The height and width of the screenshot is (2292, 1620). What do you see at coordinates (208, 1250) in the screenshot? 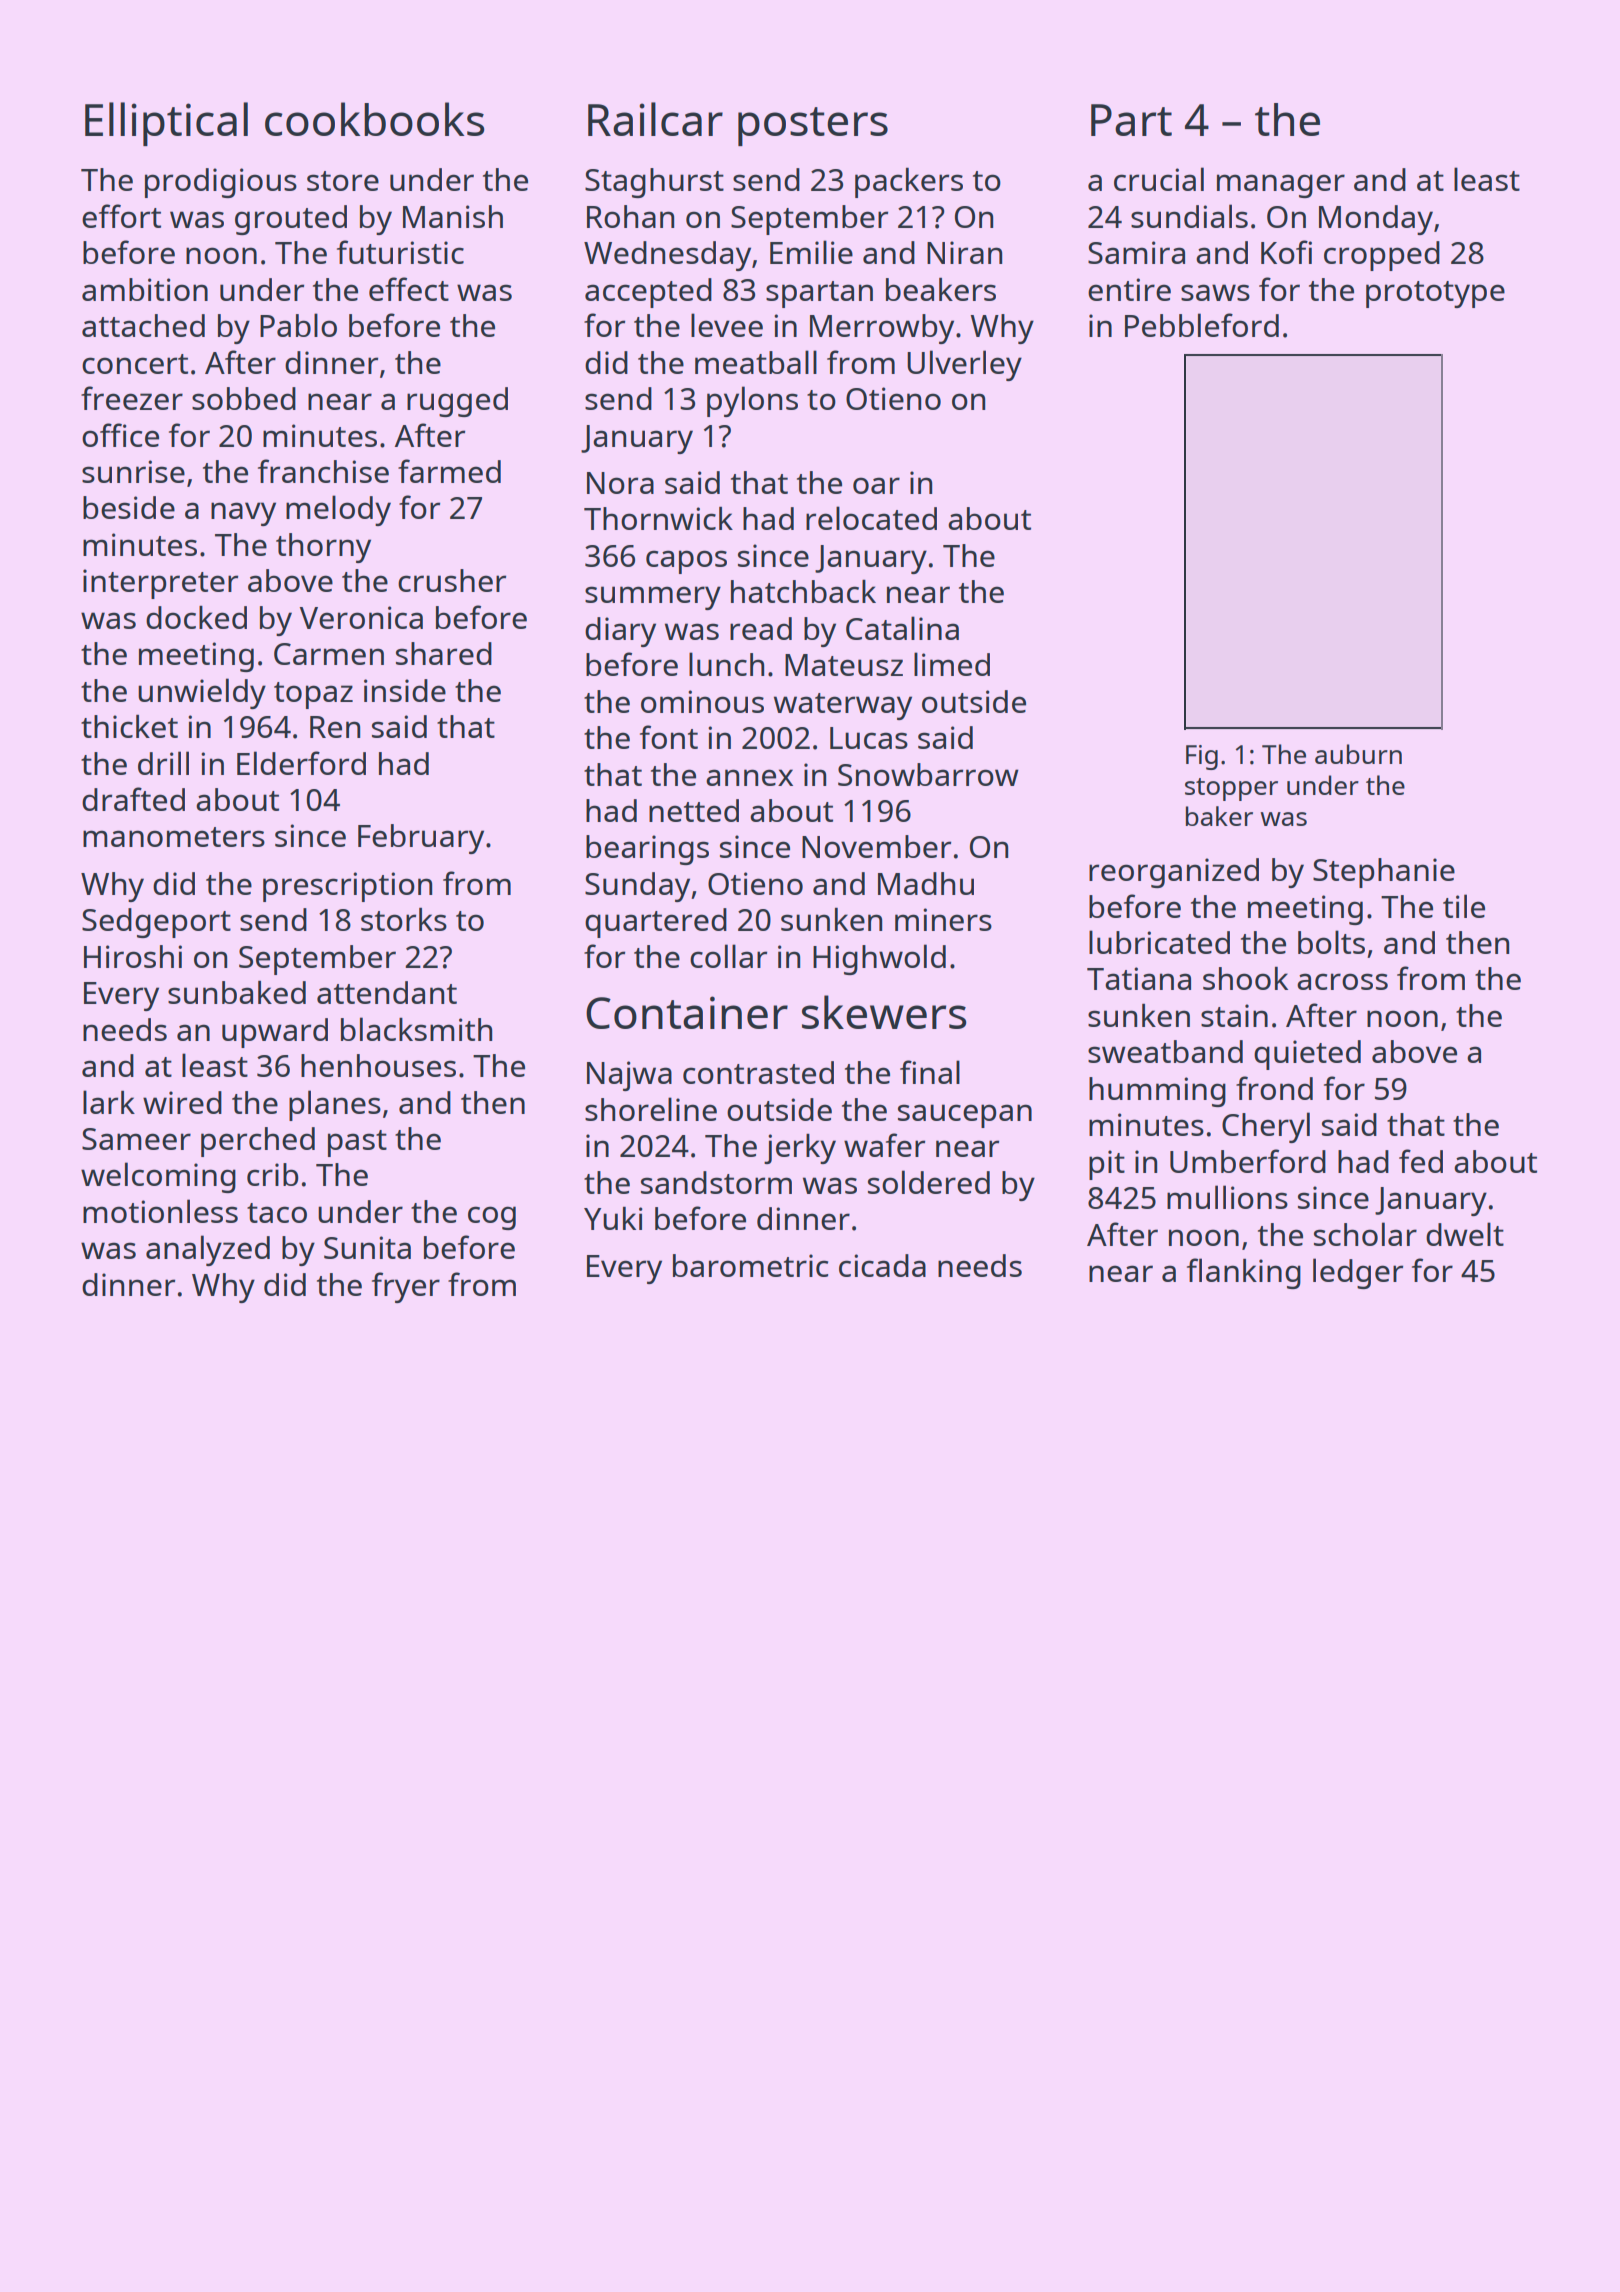
I see `analyzed` at bounding box center [208, 1250].
